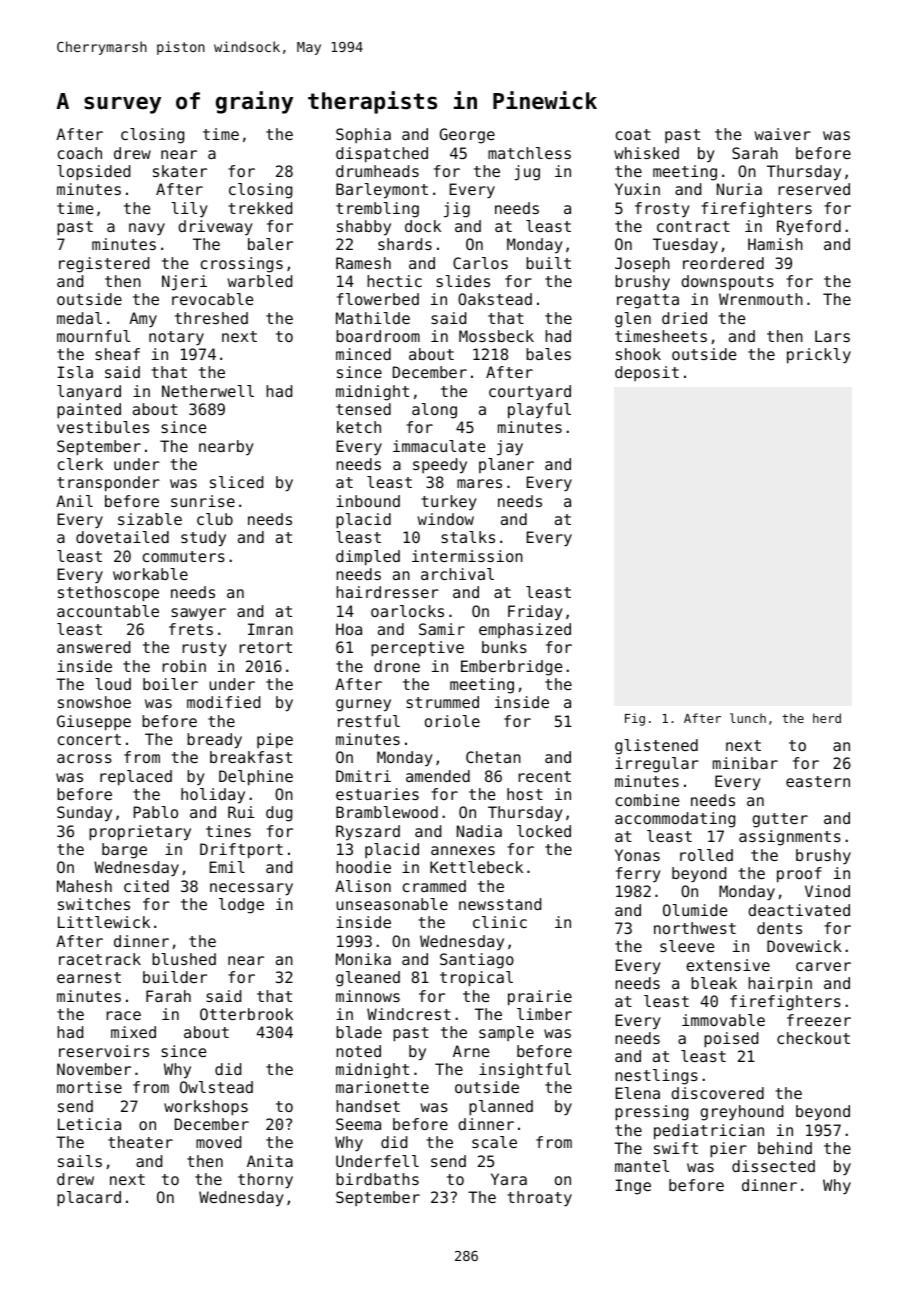  I want to click on clerk, so click(80, 464).
